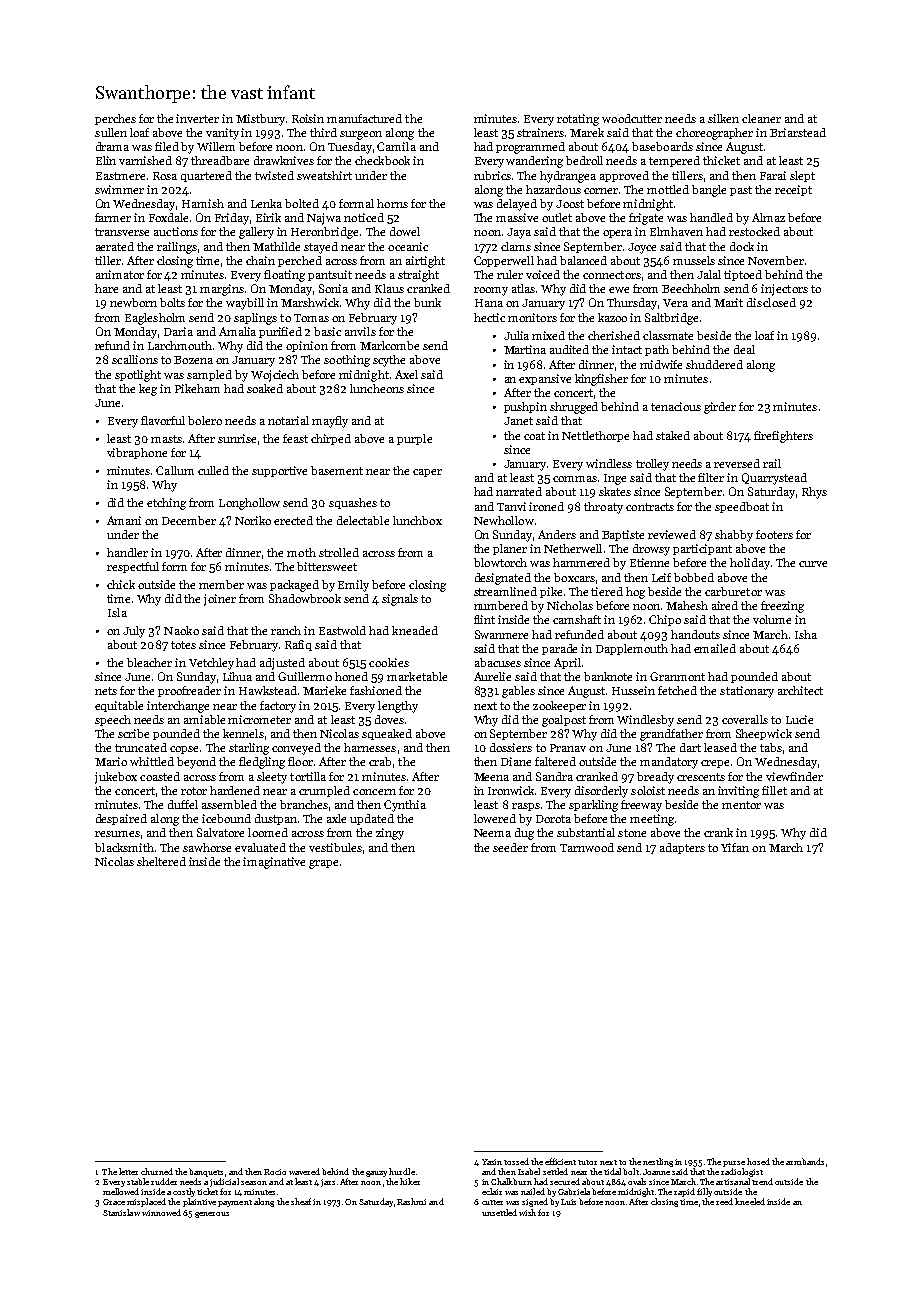  I want to click on member, so click(221, 584).
